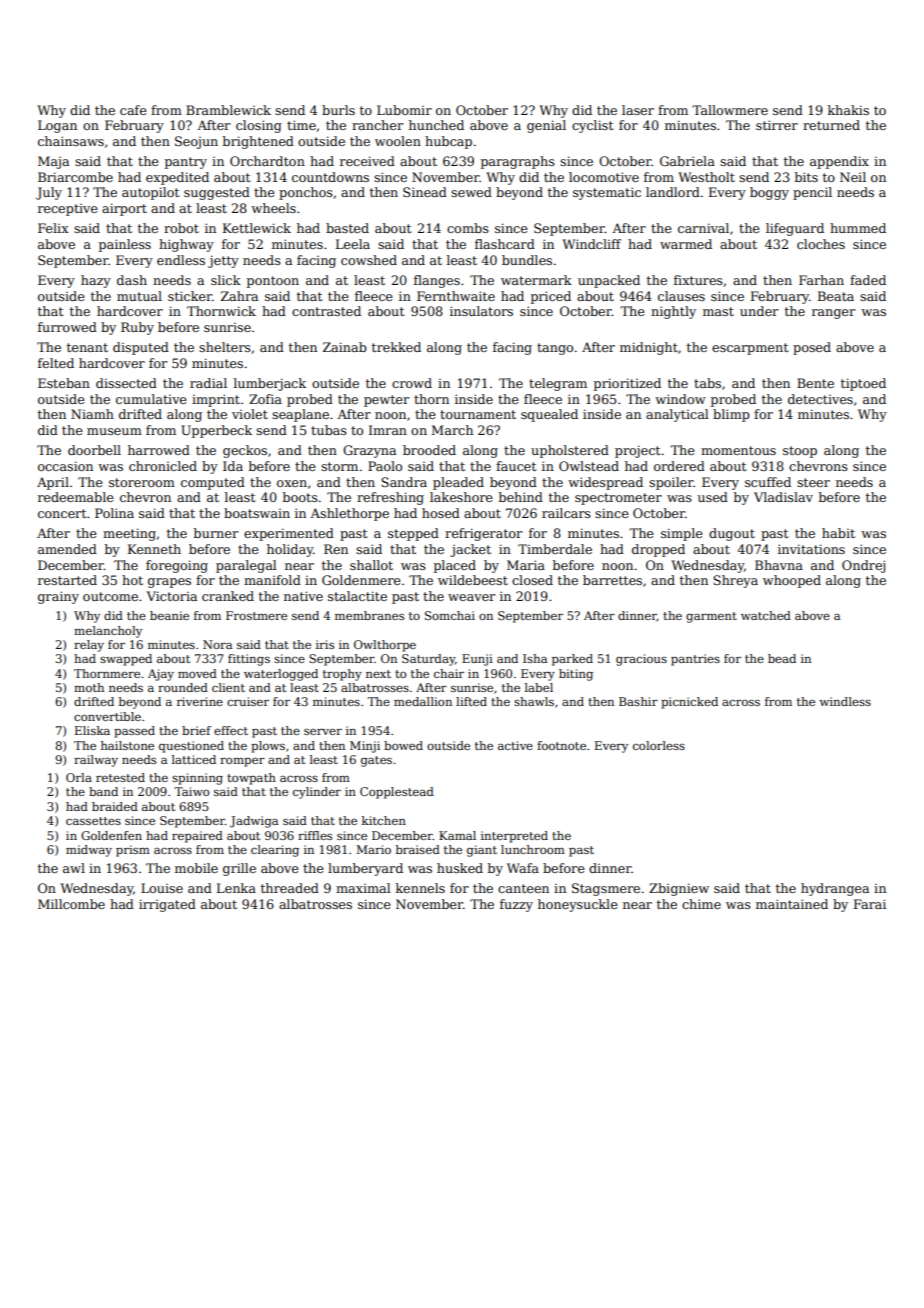  I want to click on highway, so click(186, 245).
